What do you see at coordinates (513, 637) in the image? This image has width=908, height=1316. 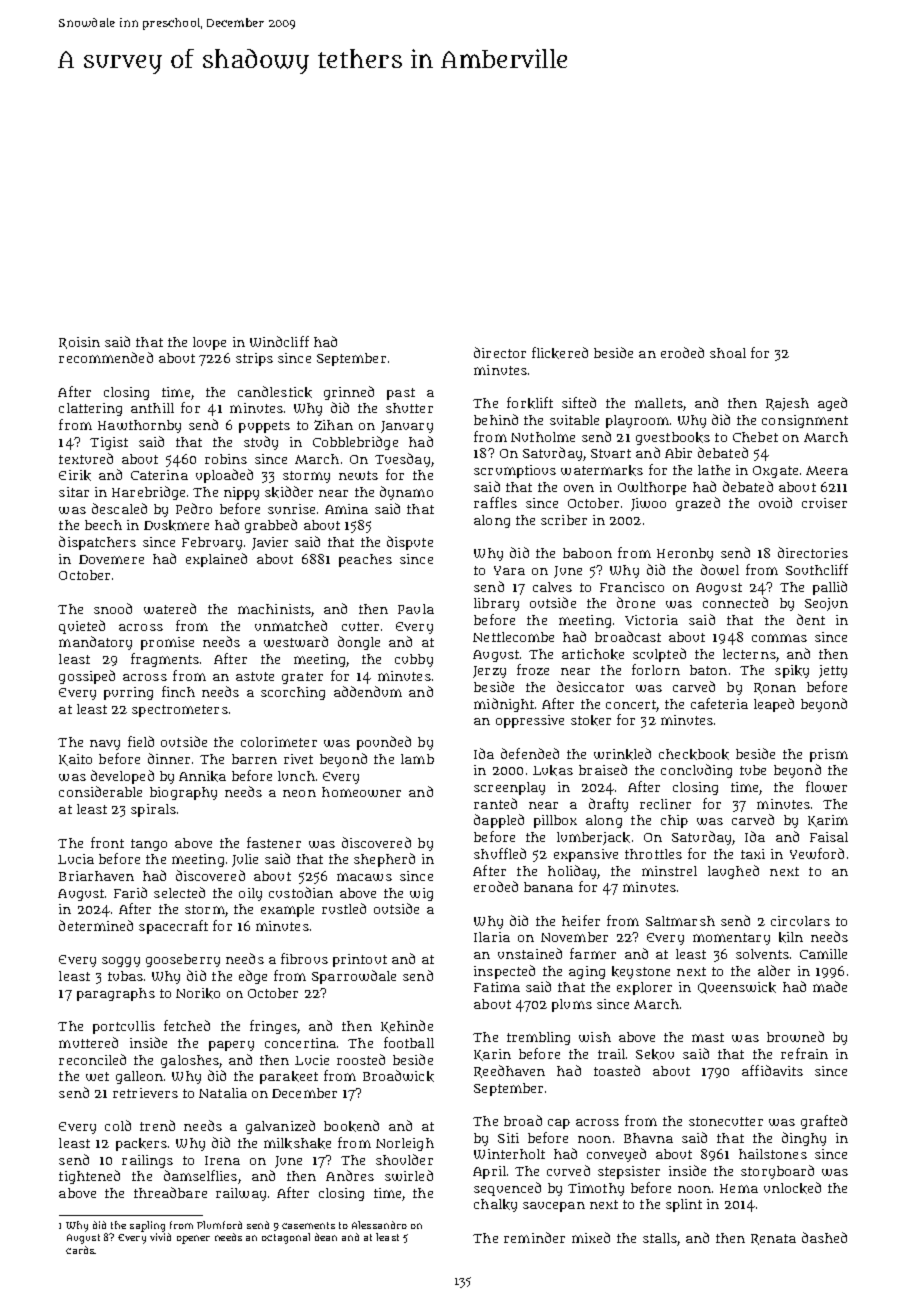 I see `Nettlecombe` at bounding box center [513, 637].
